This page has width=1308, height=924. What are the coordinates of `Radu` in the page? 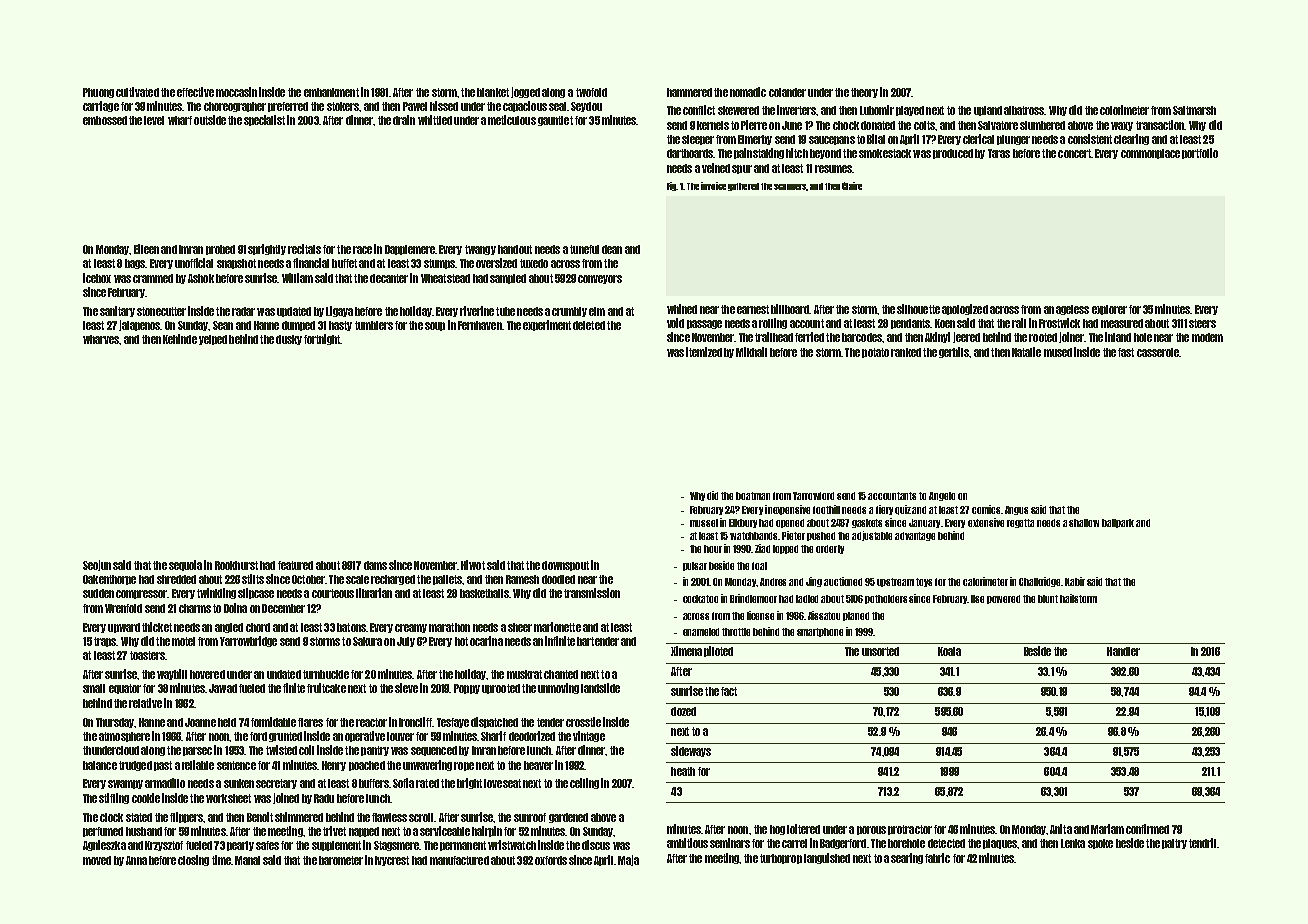 It's located at (324, 798).
